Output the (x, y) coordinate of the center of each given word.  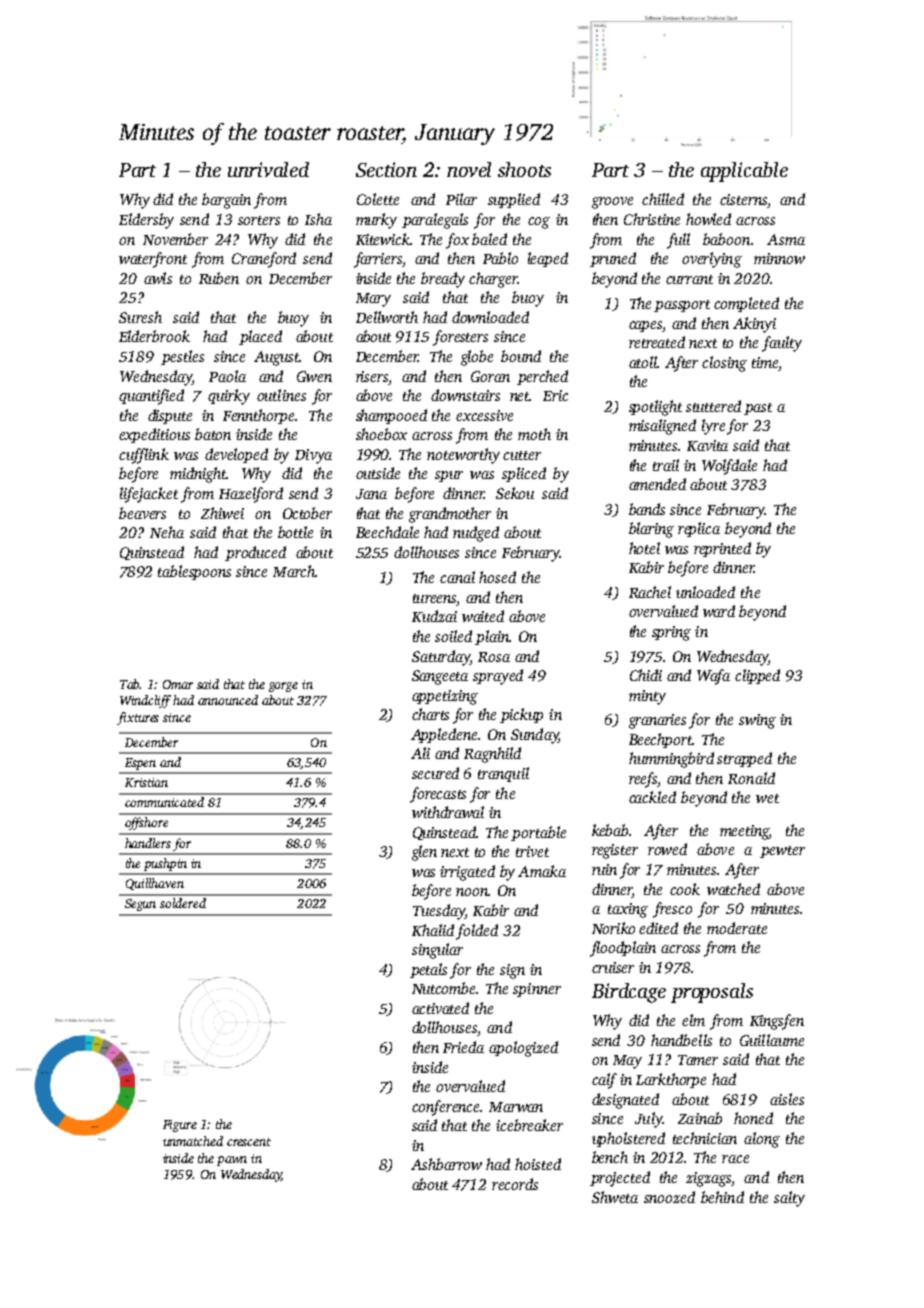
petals (428, 970)
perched (542, 377)
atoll (643, 362)
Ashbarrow (446, 1164)
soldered (183, 903)
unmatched (193, 1141)
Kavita (707, 445)
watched (733, 889)
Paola (227, 376)
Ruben (219, 278)
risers (372, 376)
